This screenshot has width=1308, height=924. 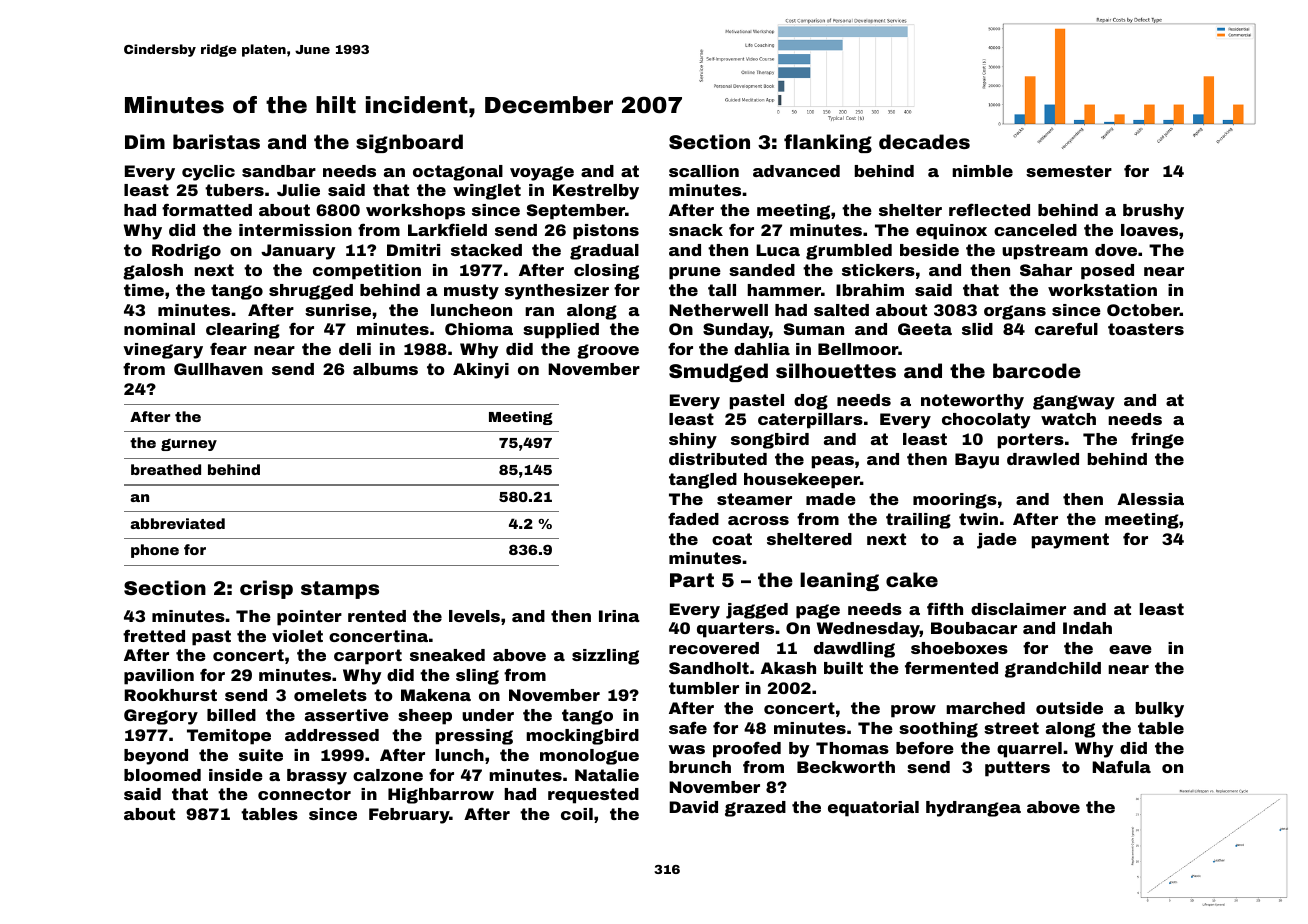 I want to click on payment, so click(x=1070, y=541).
